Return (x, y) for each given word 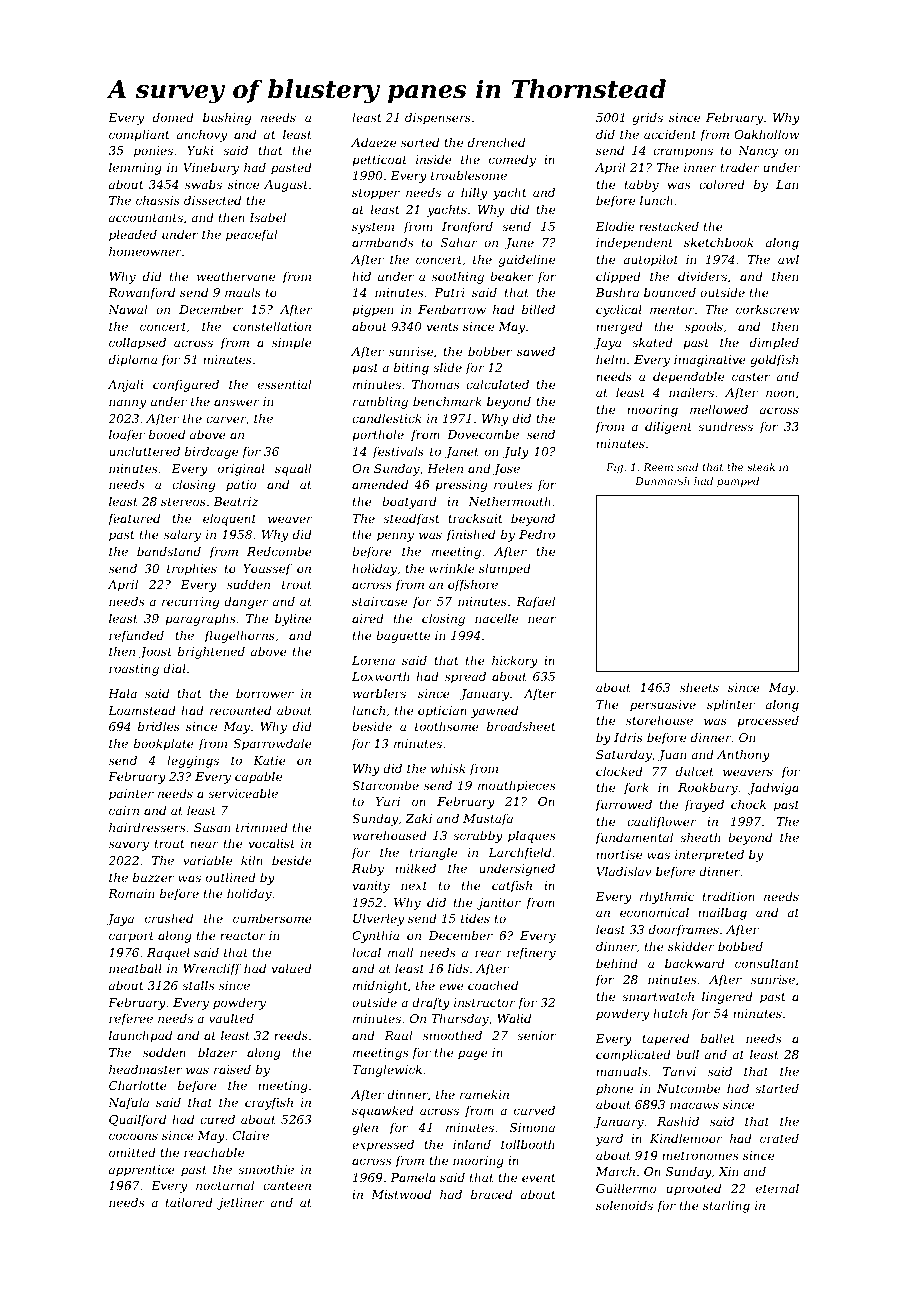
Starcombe (385, 785)
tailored (189, 1202)
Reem (658, 467)
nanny (127, 404)
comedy (512, 160)
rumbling (380, 402)
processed (768, 721)
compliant (139, 135)
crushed (169, 918)
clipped (618, 277)
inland (472, 1144)
